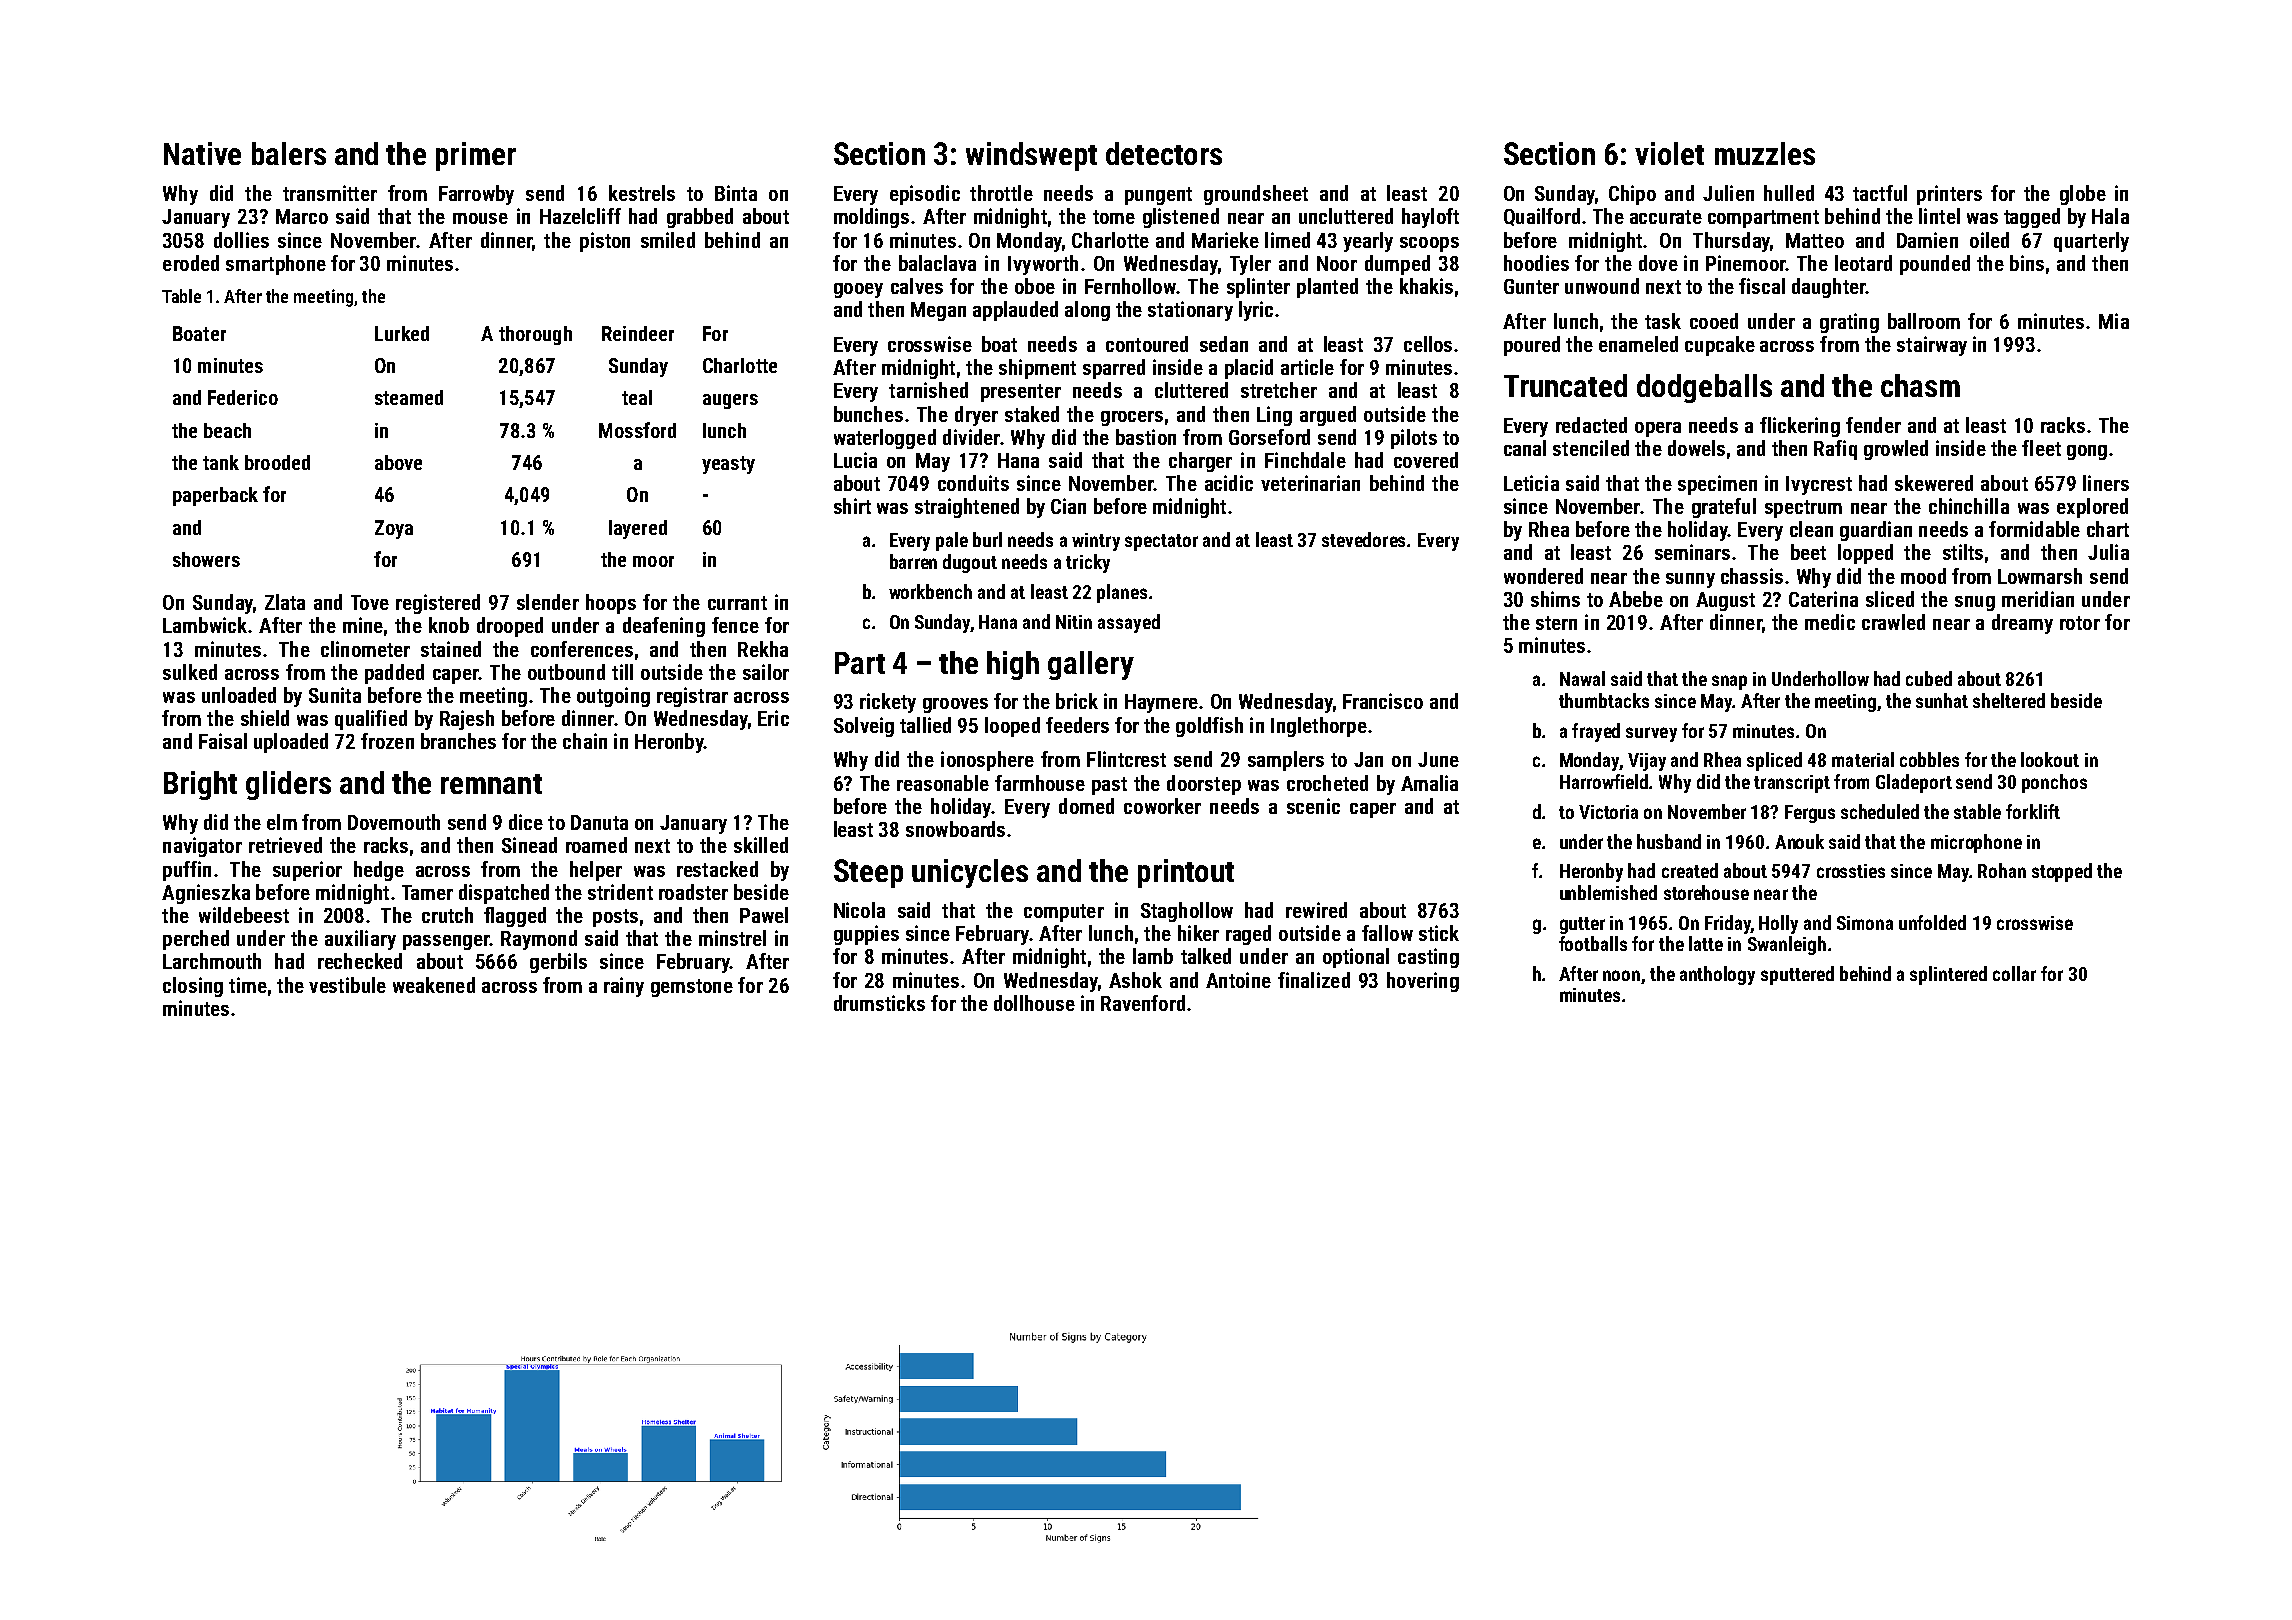 Image resolution: width=2292 pixels, height=1620 pixels. I want to click on barren, so click(913, 561).
